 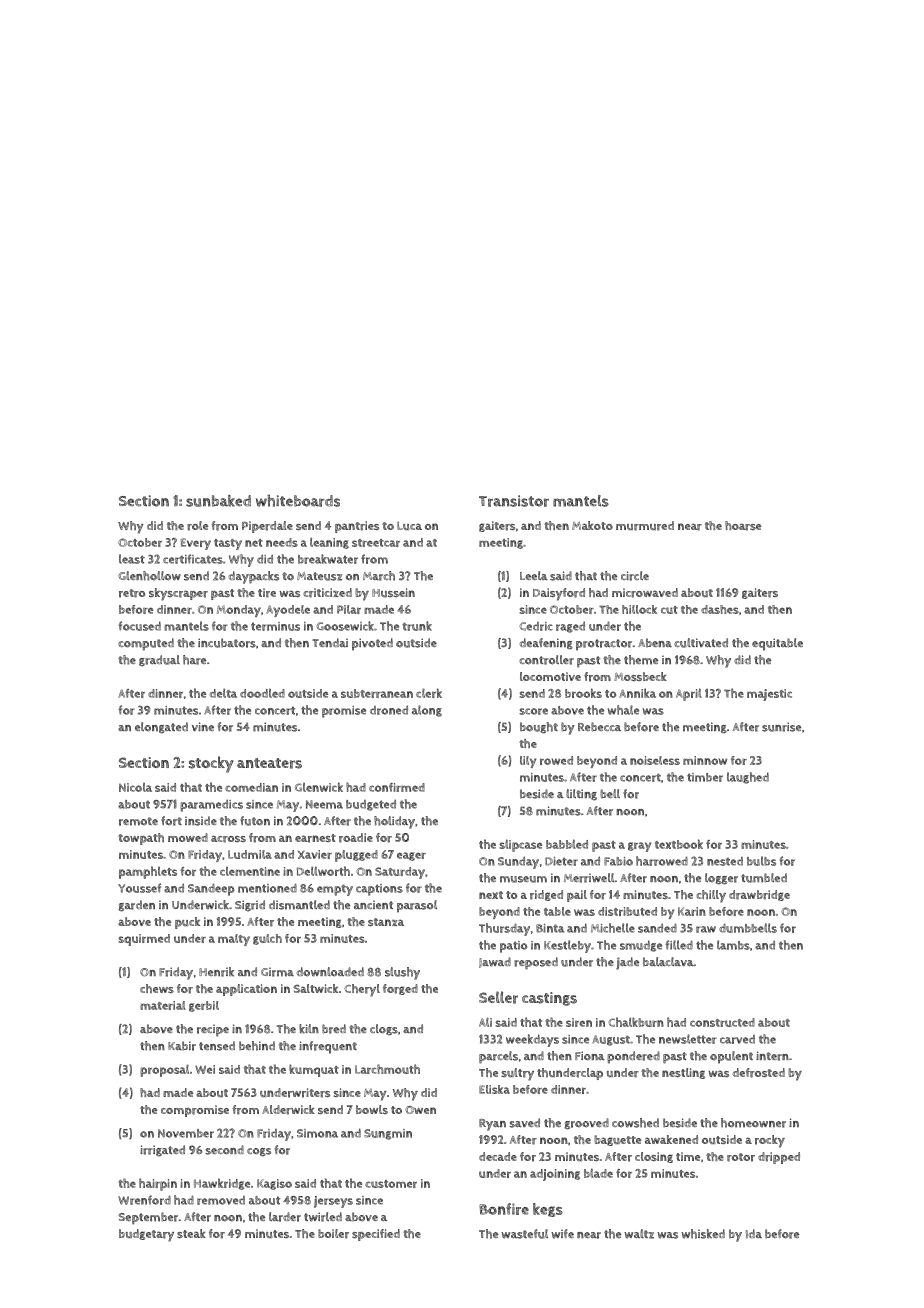 I want to click on squirmed, so click(x=144, y=940).
